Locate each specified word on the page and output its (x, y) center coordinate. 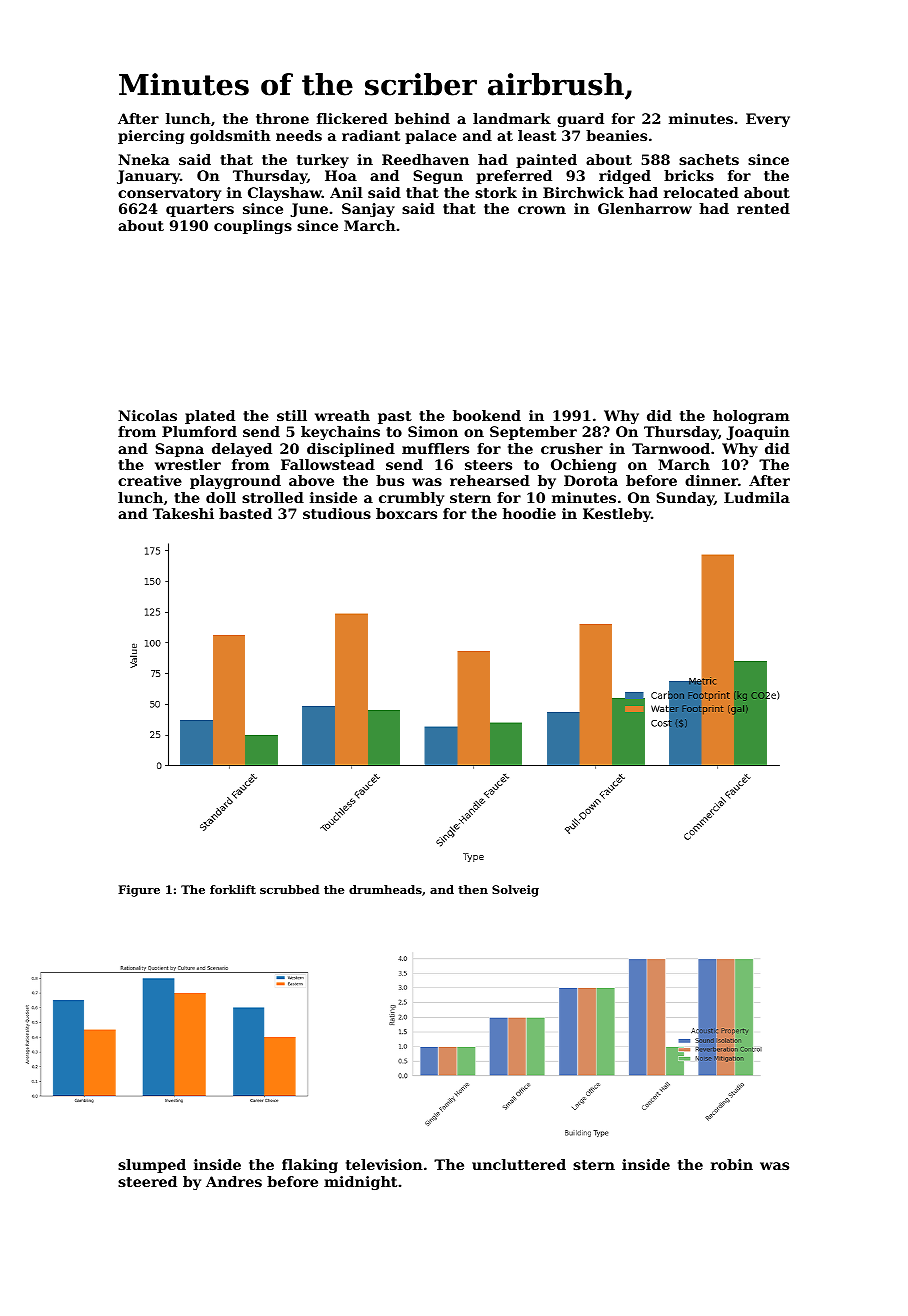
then (473, 889)
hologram (751, 417)
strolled (273, 497)
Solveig (515, 891)
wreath (342, 415)
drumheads (385, 889)
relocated (701, 192)
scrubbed (289, 889)
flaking (310, 1166)
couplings (253, 227)
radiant (371, 135)
